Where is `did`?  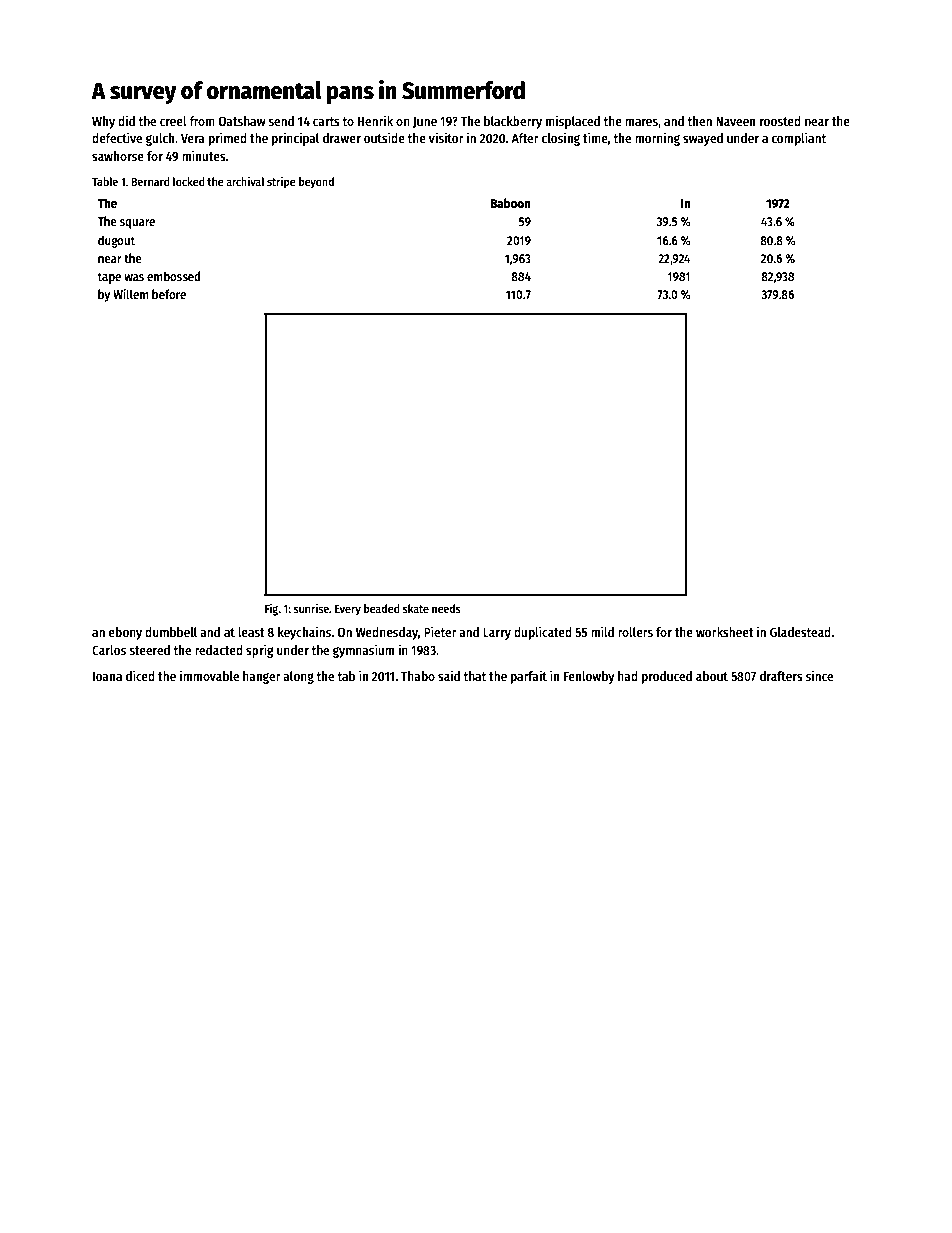 did is located at coordinates (126, 120).
